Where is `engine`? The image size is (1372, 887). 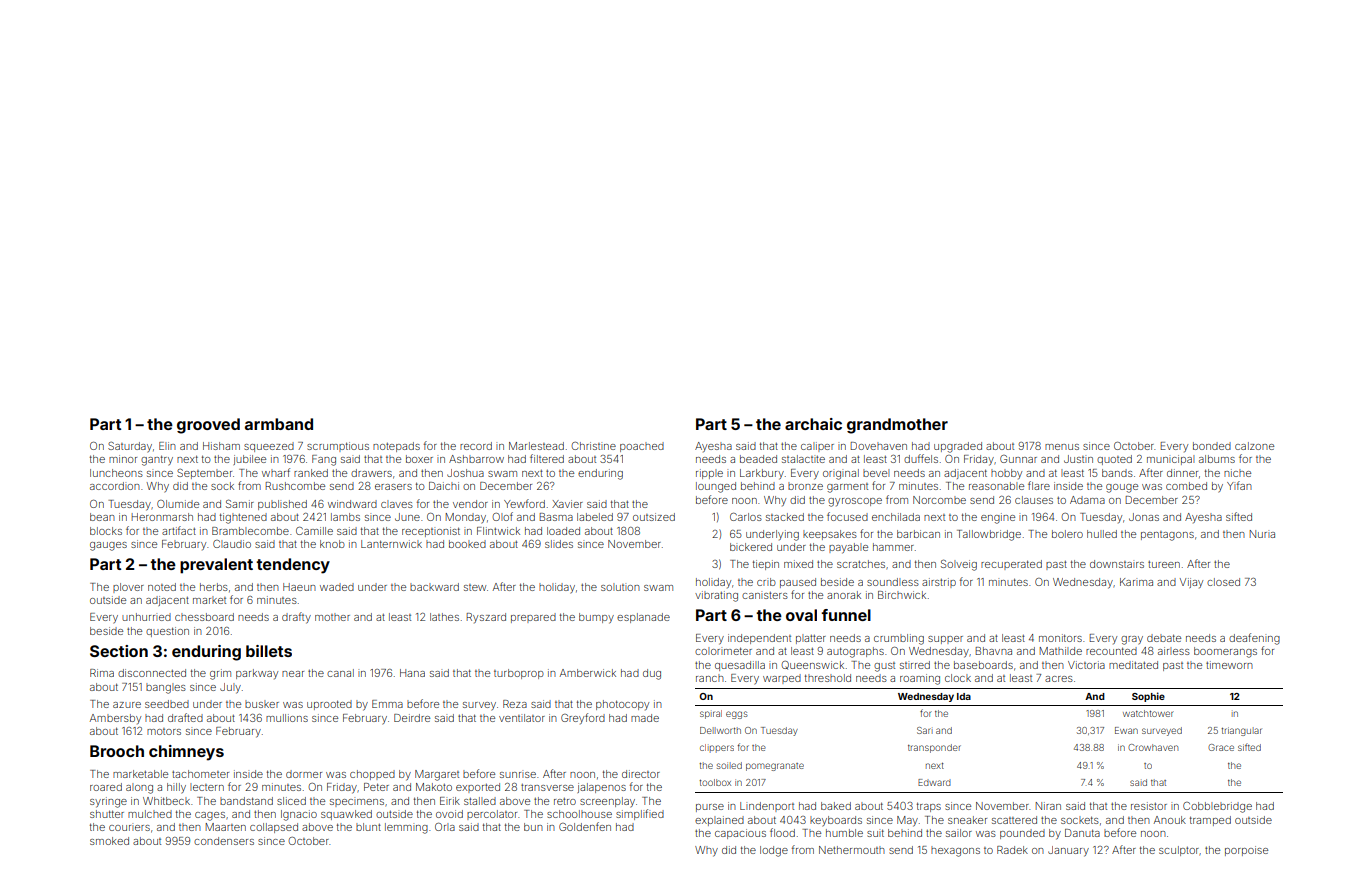 engine is located at coordinates (998, 518).
